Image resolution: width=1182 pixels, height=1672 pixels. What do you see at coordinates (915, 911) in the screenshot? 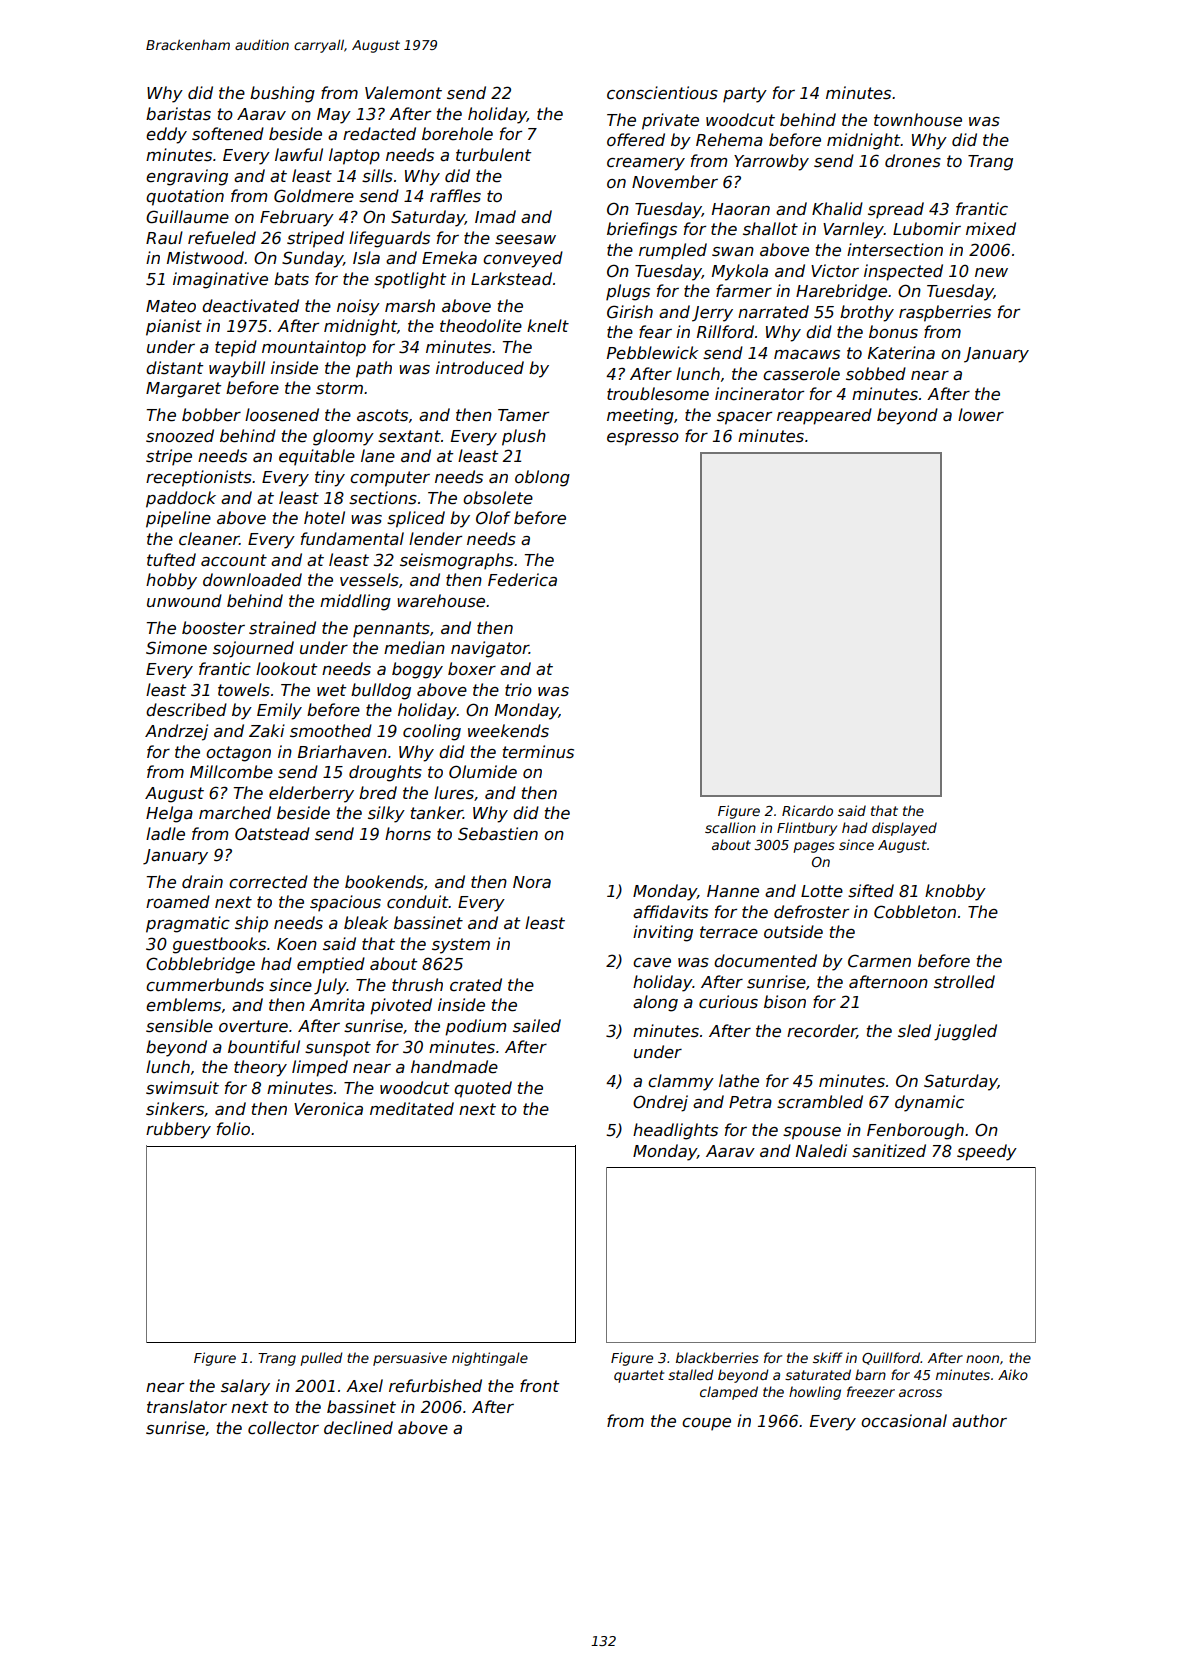
I see `Cobbleton` at bounding box center [915, 911].
